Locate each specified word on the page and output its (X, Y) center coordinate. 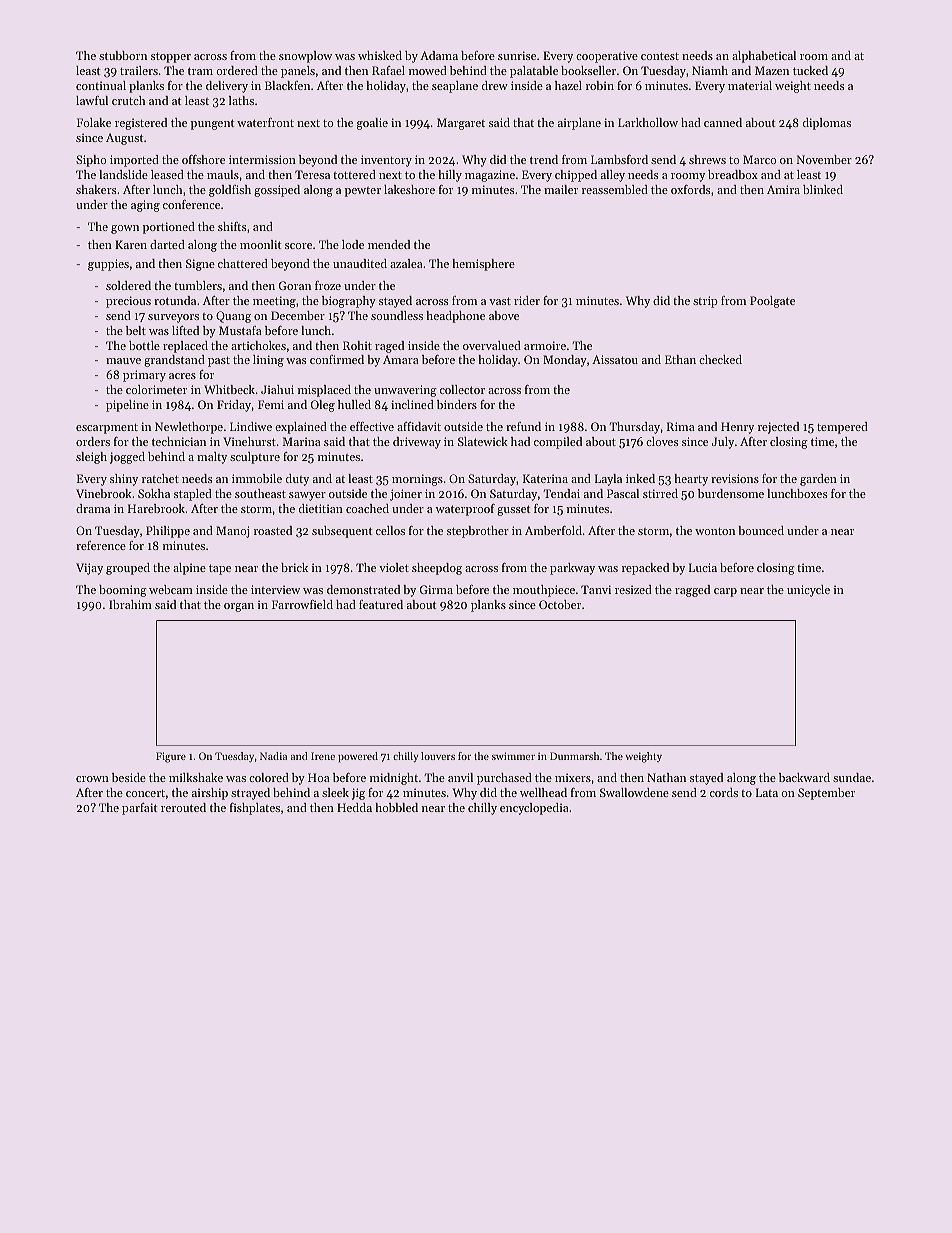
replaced (185, 347)
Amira (783, 189)
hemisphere (483, 265)
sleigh (91, 458)
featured (381, 604)
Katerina (545, 478)
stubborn (123, 55)
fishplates (255, 809)
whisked (380, 55)
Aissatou (615, 359)
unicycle (808, 591)
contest (660, 56)
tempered (842, 428)
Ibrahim (130, 604)
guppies (108, 265)
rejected (778, 428)
